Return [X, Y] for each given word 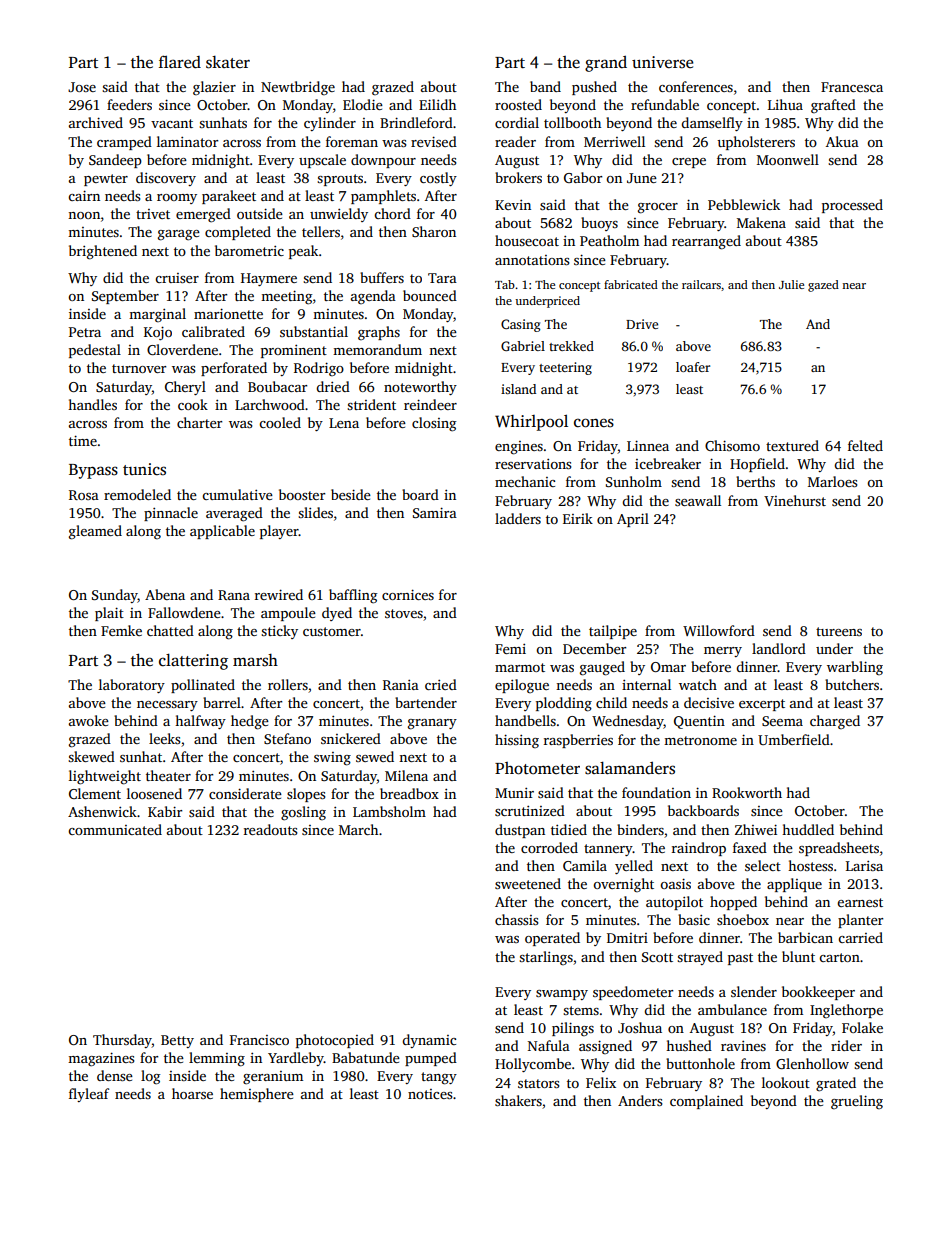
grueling [857, 1102]
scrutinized [530, 810]
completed [238, 233]
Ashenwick [102, 811]
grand [606, 64]
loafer [693, 367]
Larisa [864, 866]
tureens [839, 631]
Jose [82, 87]
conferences [696, 86]
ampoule [288, 614]
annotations [532, 260]
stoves [404, 613]
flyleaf [89, 1095]
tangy [439, 1078]
